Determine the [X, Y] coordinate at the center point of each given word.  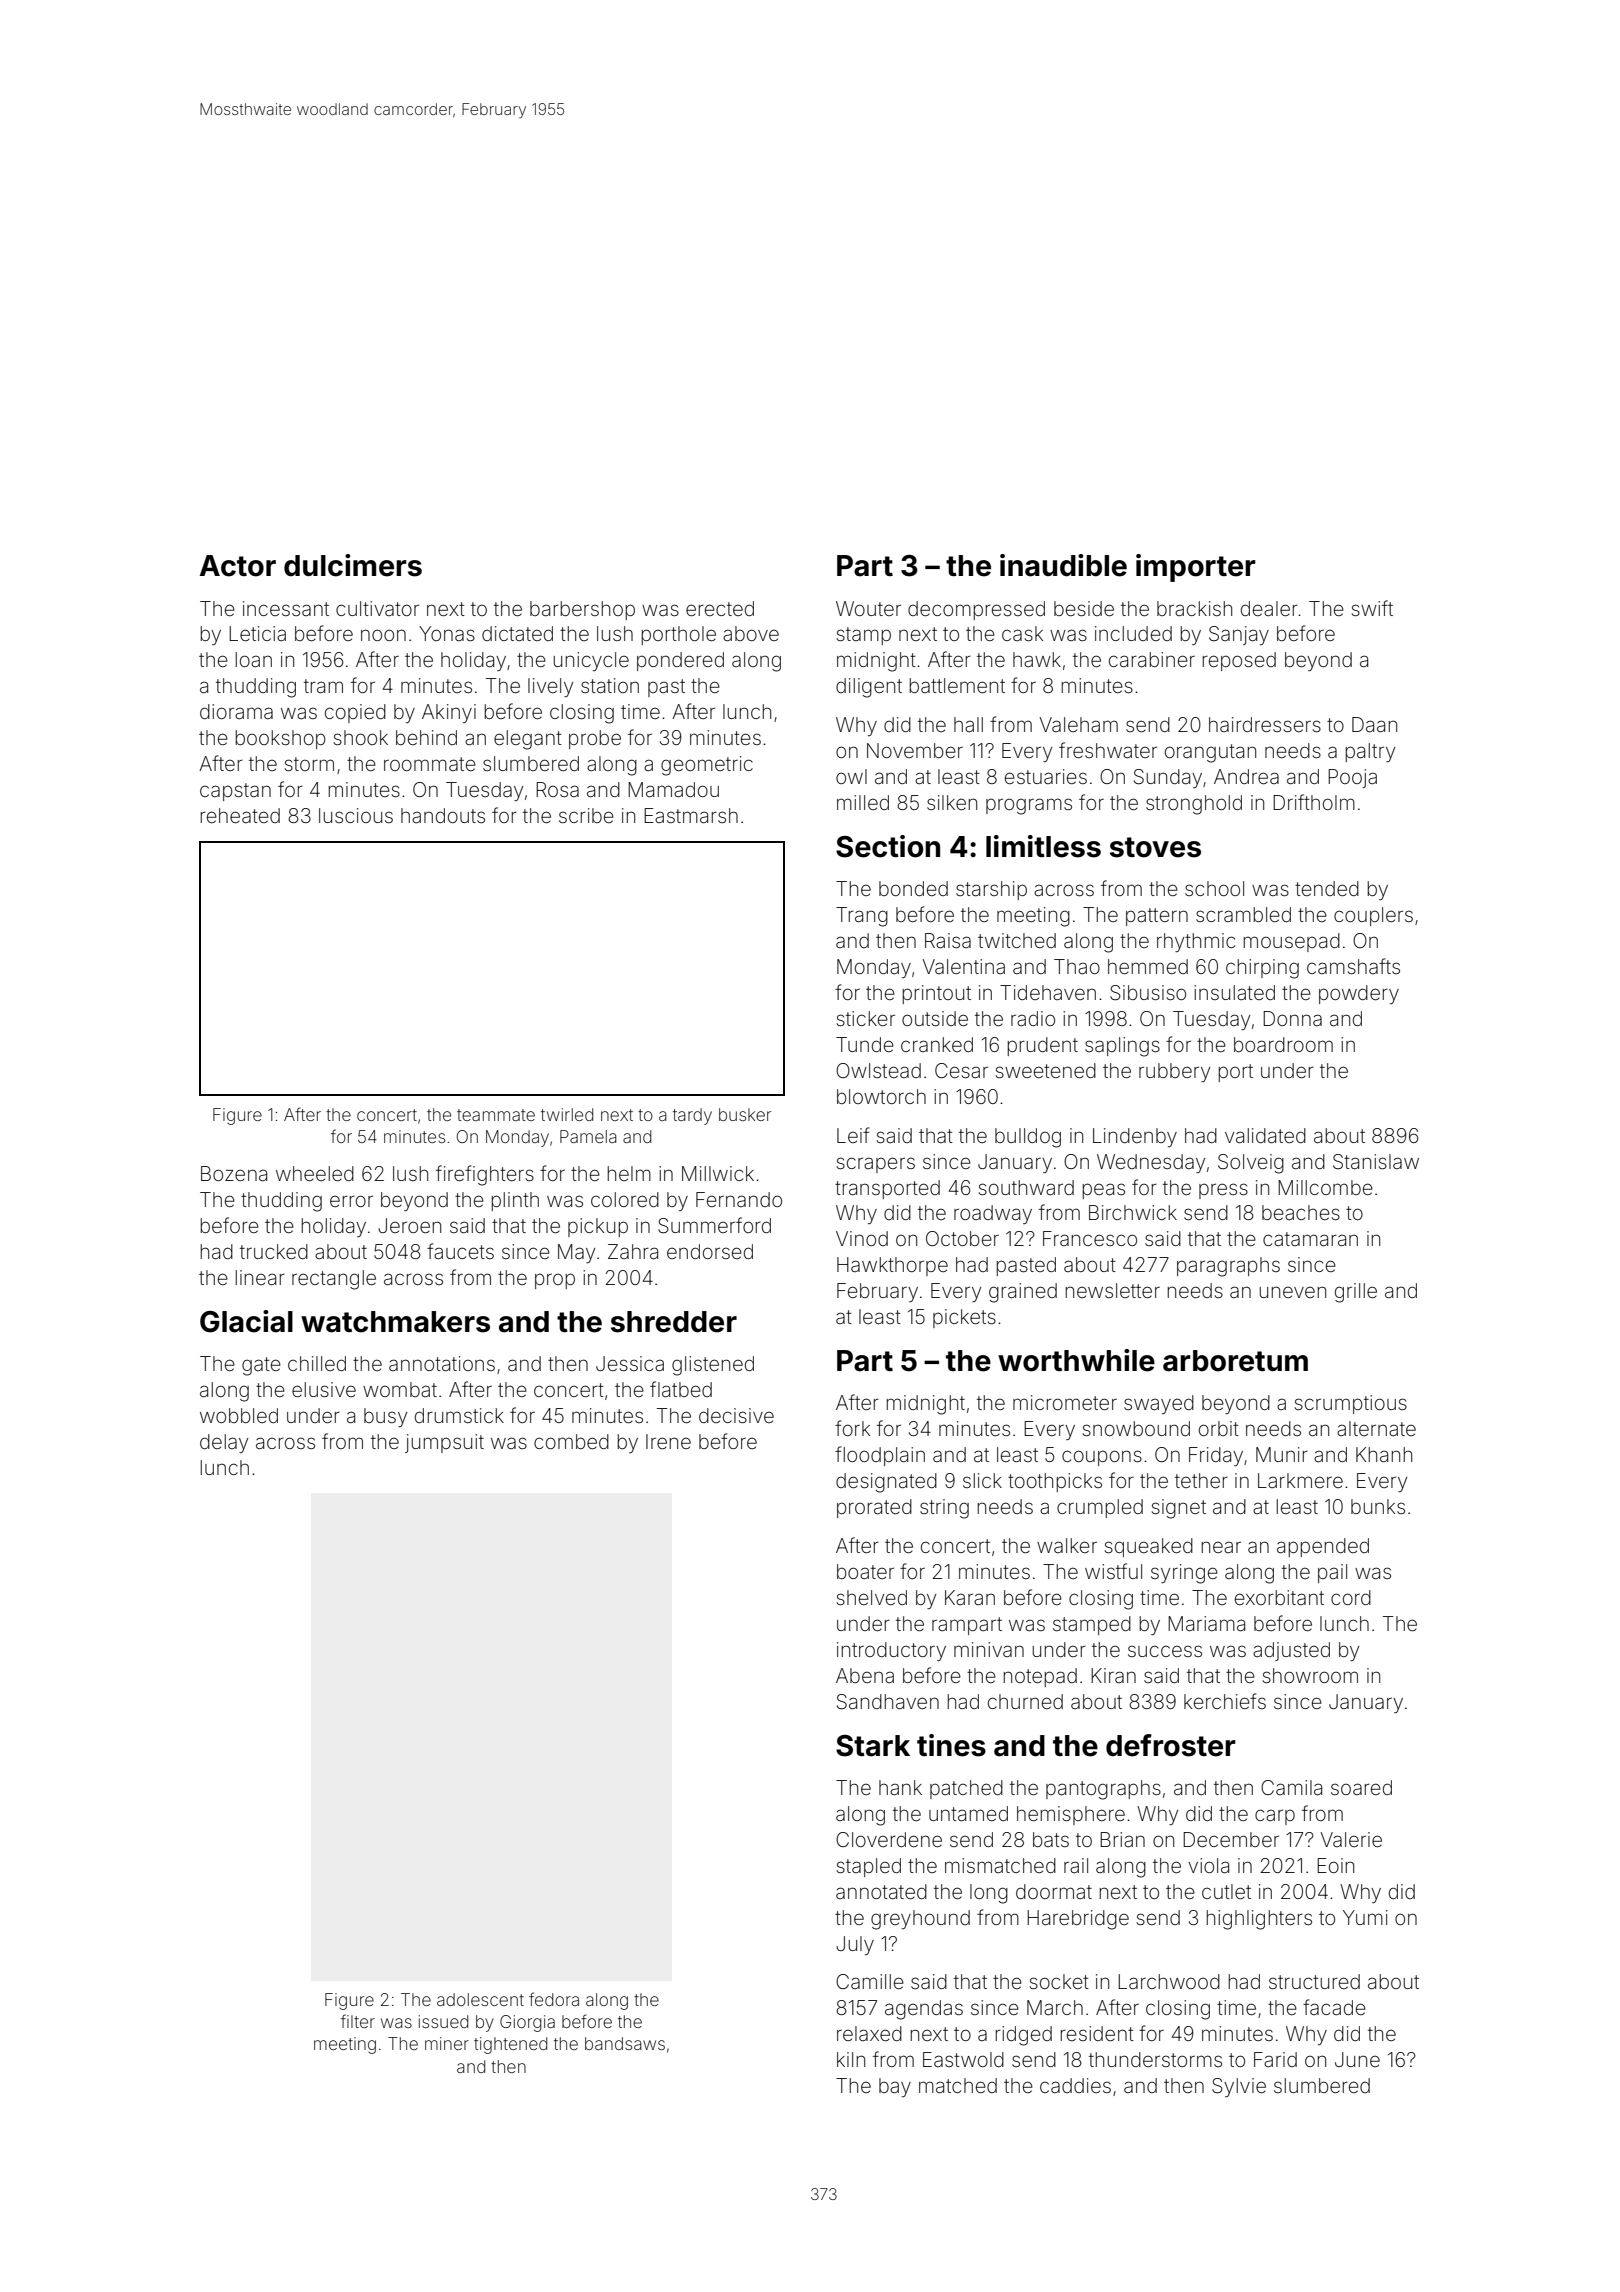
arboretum [1235, 1361]
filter [358, 2021]
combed [571, 1441]
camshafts [1353, 966]
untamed [968, 1813]
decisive [736, 1415]
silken [952, 802]
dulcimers [353, 565]
